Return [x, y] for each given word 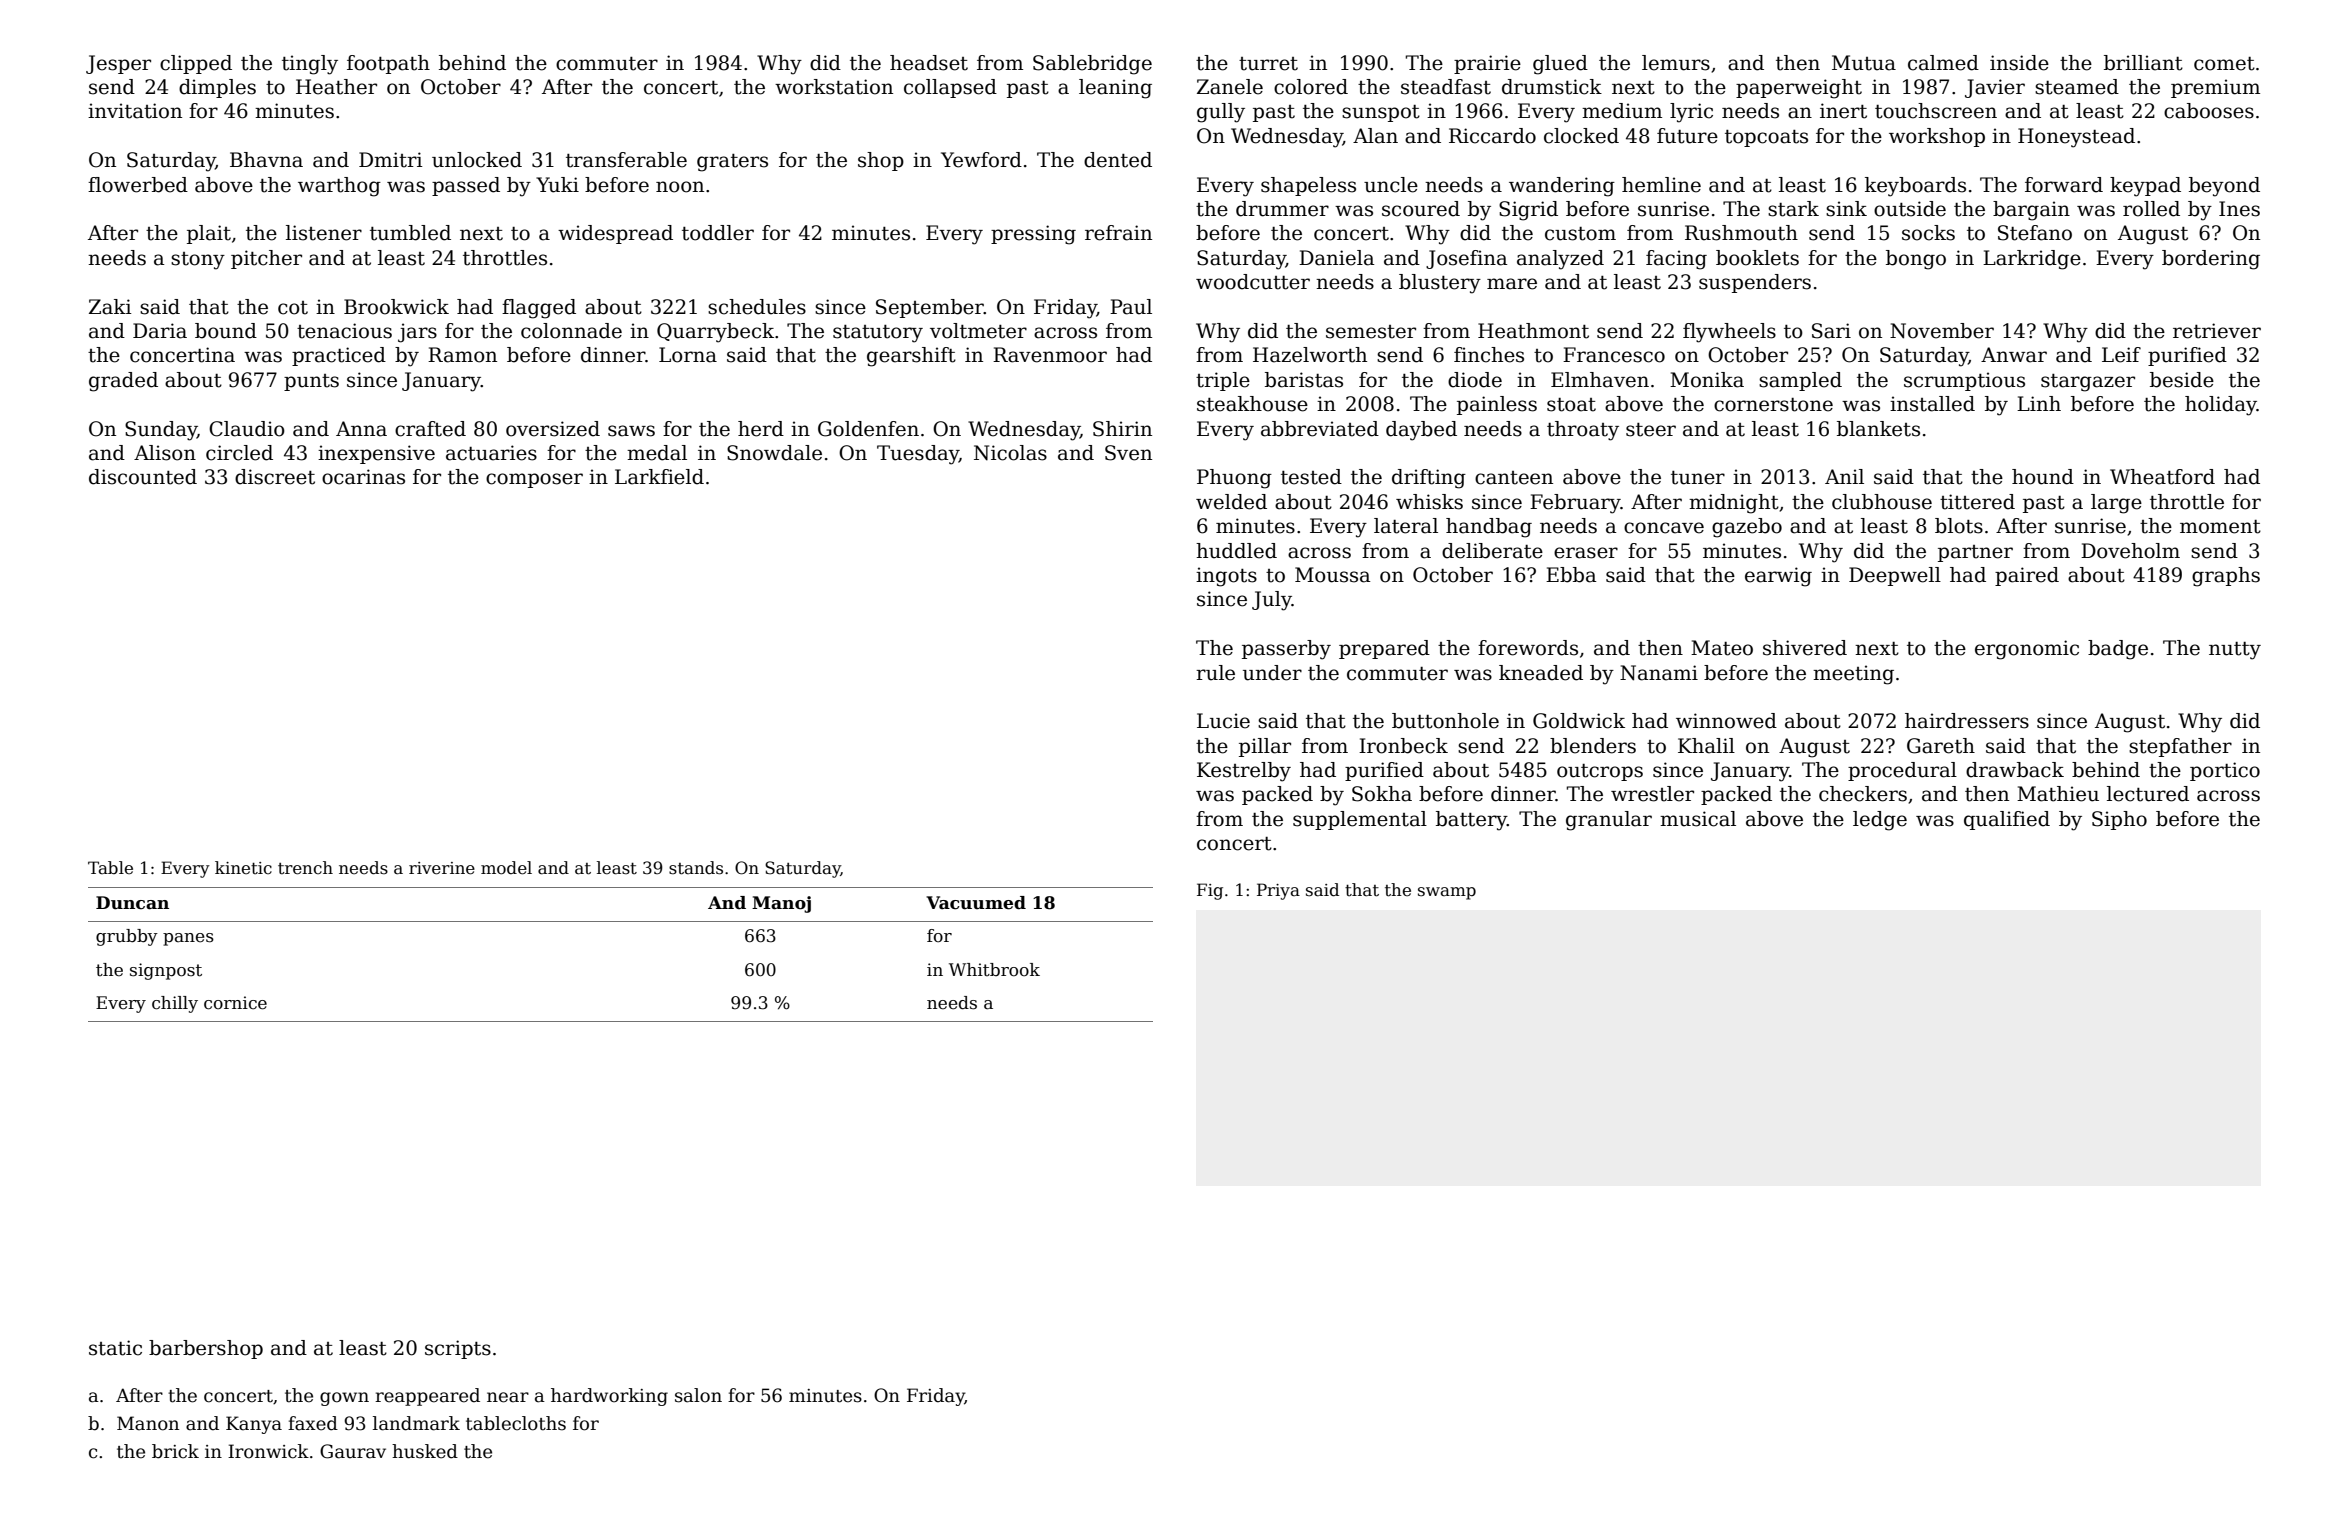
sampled [1800, 381]
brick [175, 1451]
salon [698, 1395]
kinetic [243, 868]
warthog [339, 187]
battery [1471, 821]
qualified [2007, 820]
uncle [1391, 185]
